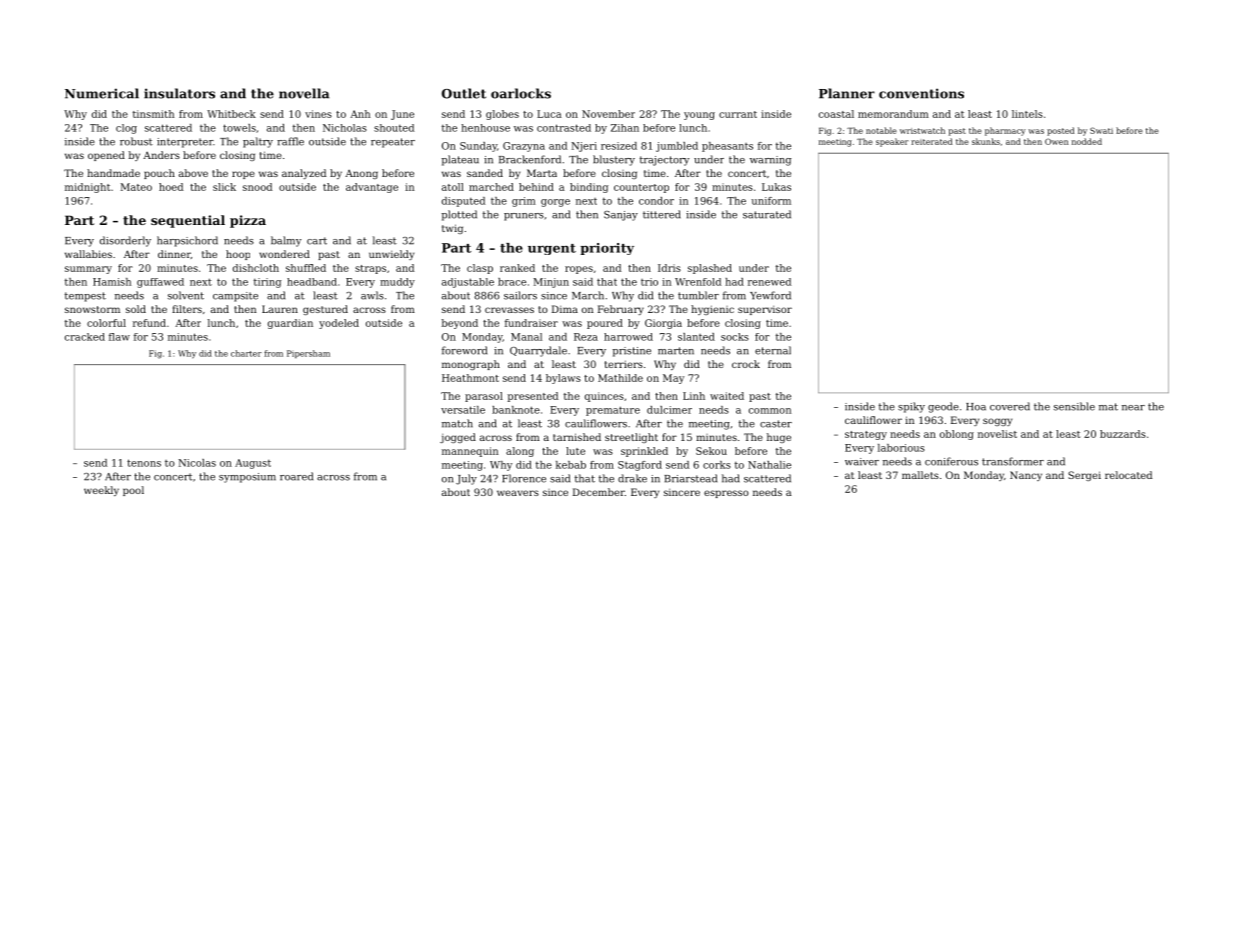 The image size is (1233, 952). I want to click on match, so click(457, 423).
